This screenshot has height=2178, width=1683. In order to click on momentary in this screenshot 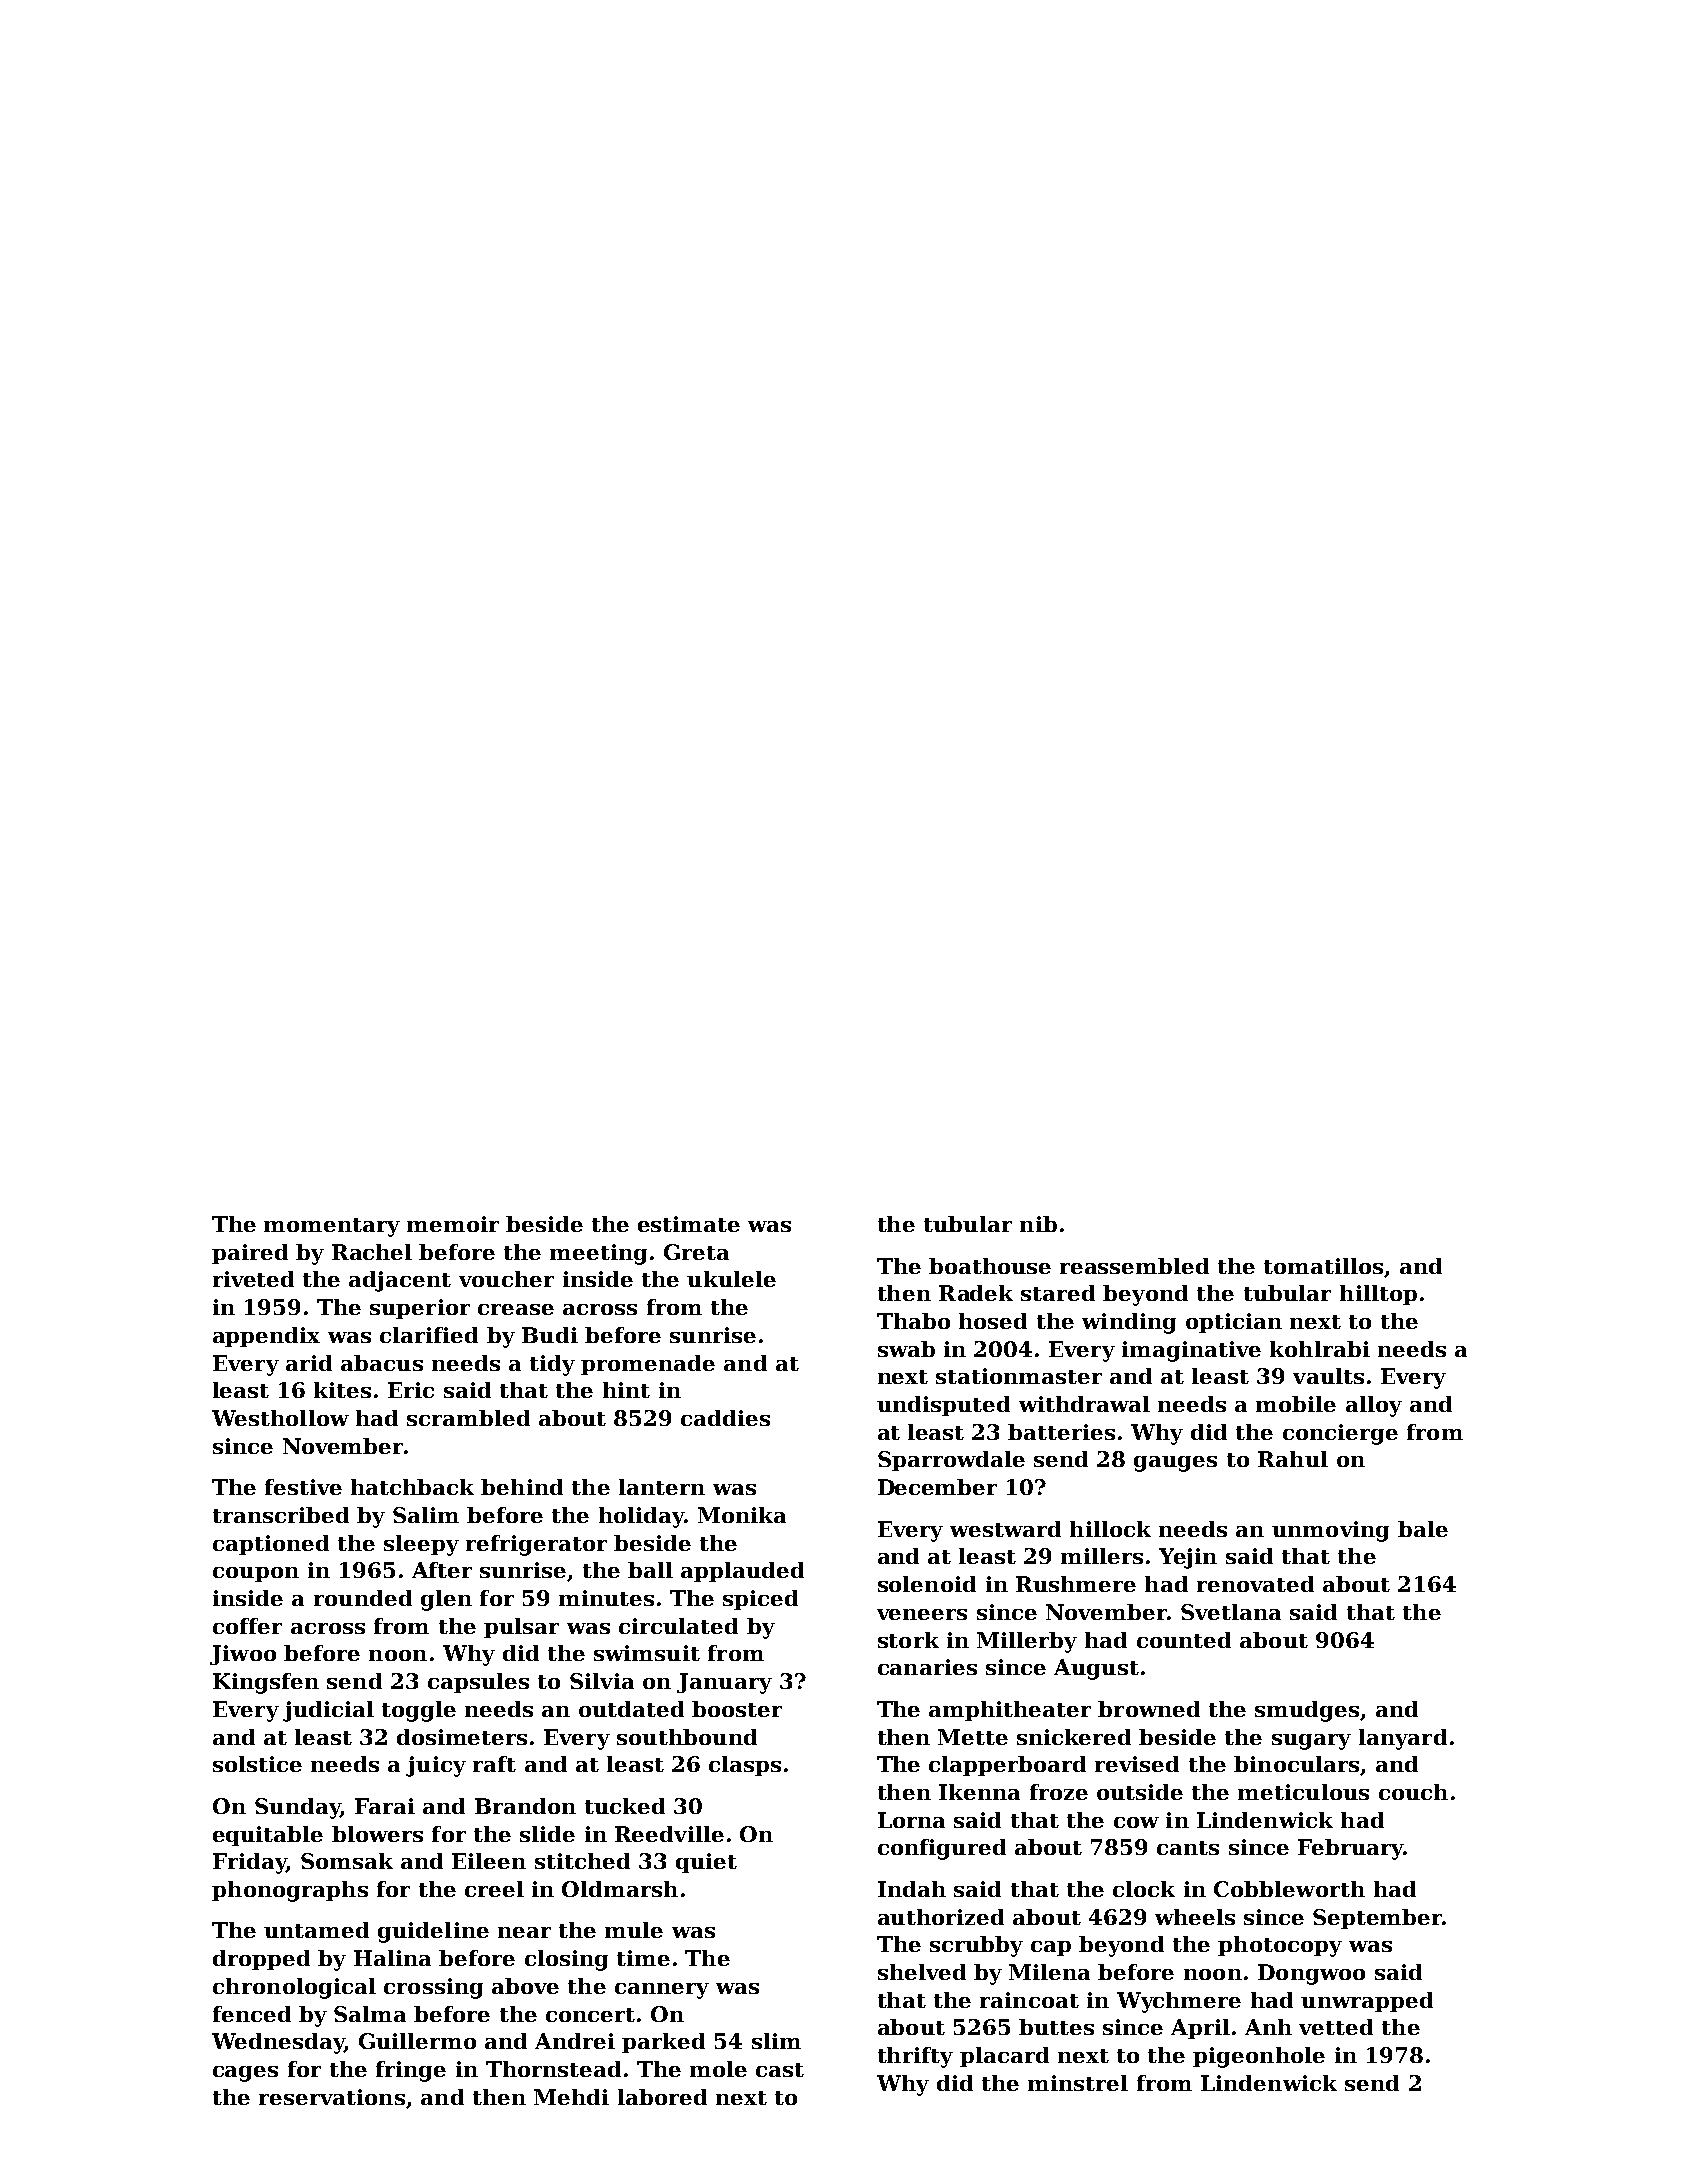, I will do `click(332, 1227)`.
